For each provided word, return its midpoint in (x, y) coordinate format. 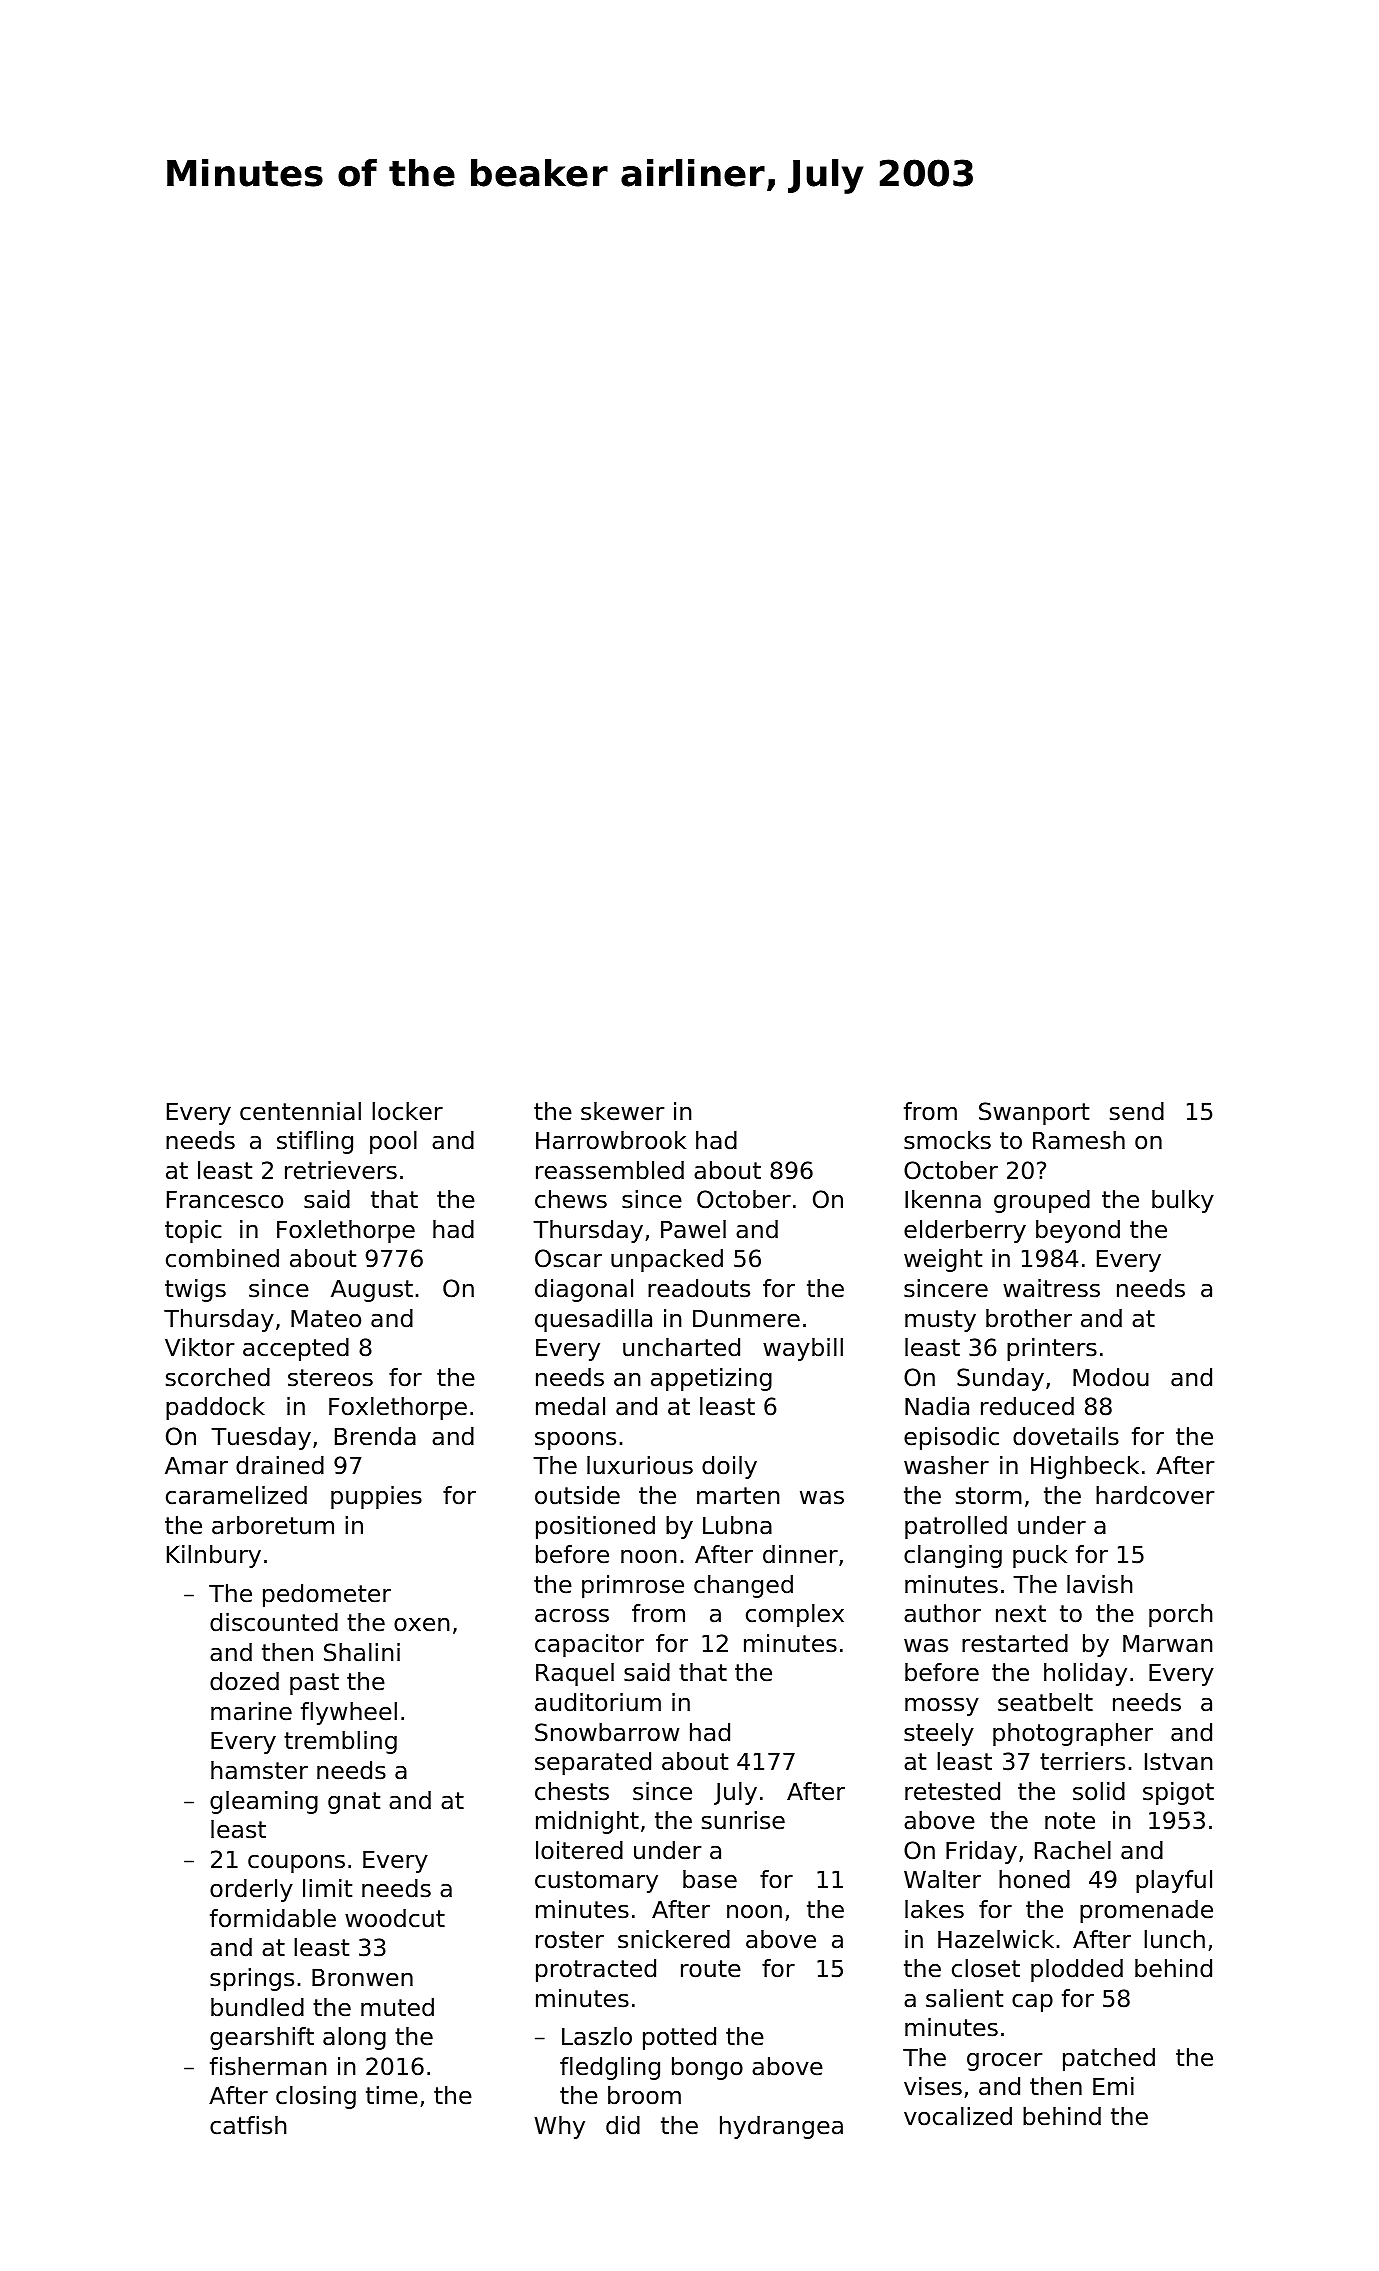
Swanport (1034, 1113)
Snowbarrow (607, 1732)
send (1137, 1111)
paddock (215, 1408)
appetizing (711, 1379)
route (711, 1969)
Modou (1111, 1377)
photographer (1073, 1734)
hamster (259, 1770)
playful (1174, 1881)
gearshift (262, 2038)
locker (407, 1111)
